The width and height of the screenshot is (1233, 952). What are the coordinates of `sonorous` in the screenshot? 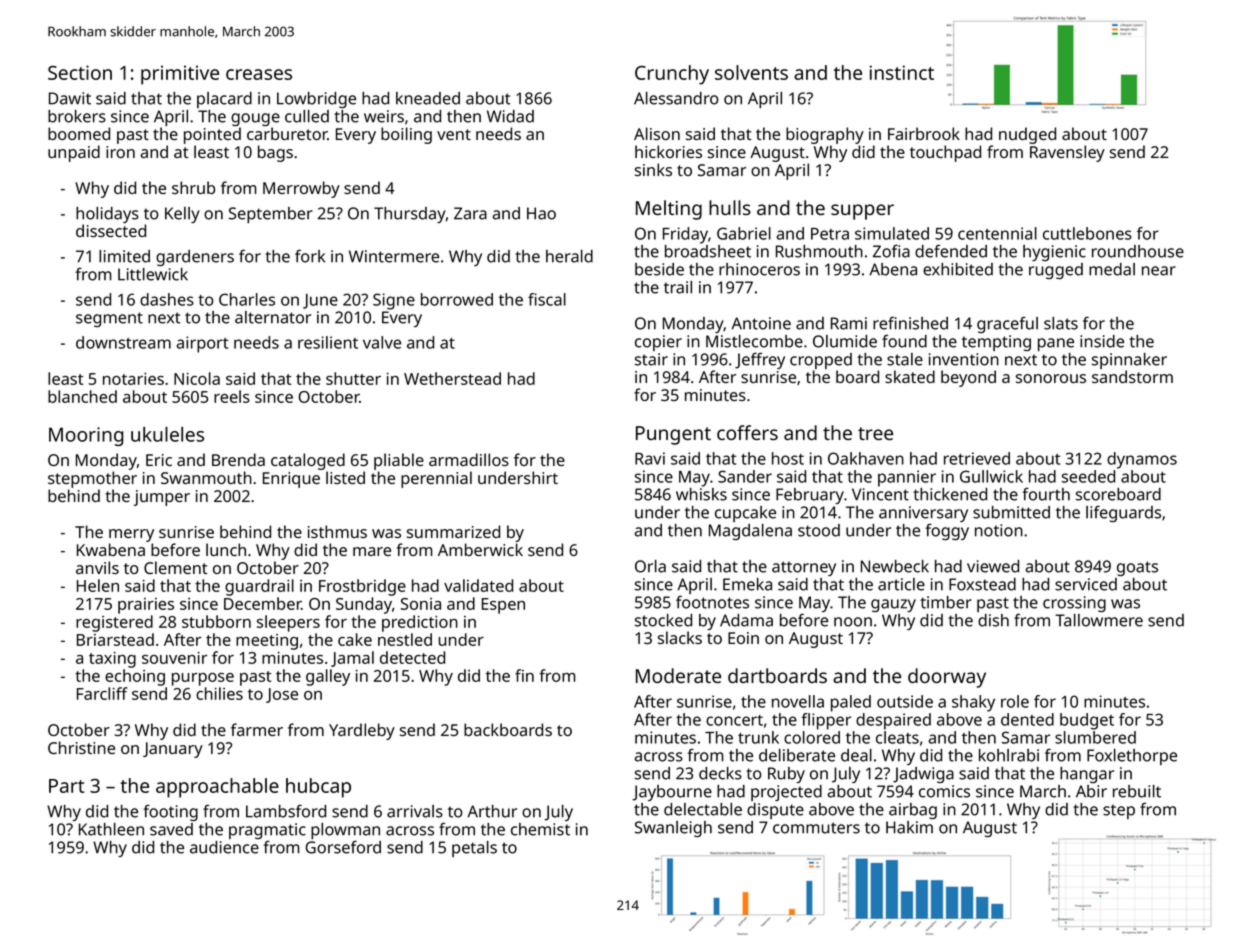 It's located at (1051, 378).
